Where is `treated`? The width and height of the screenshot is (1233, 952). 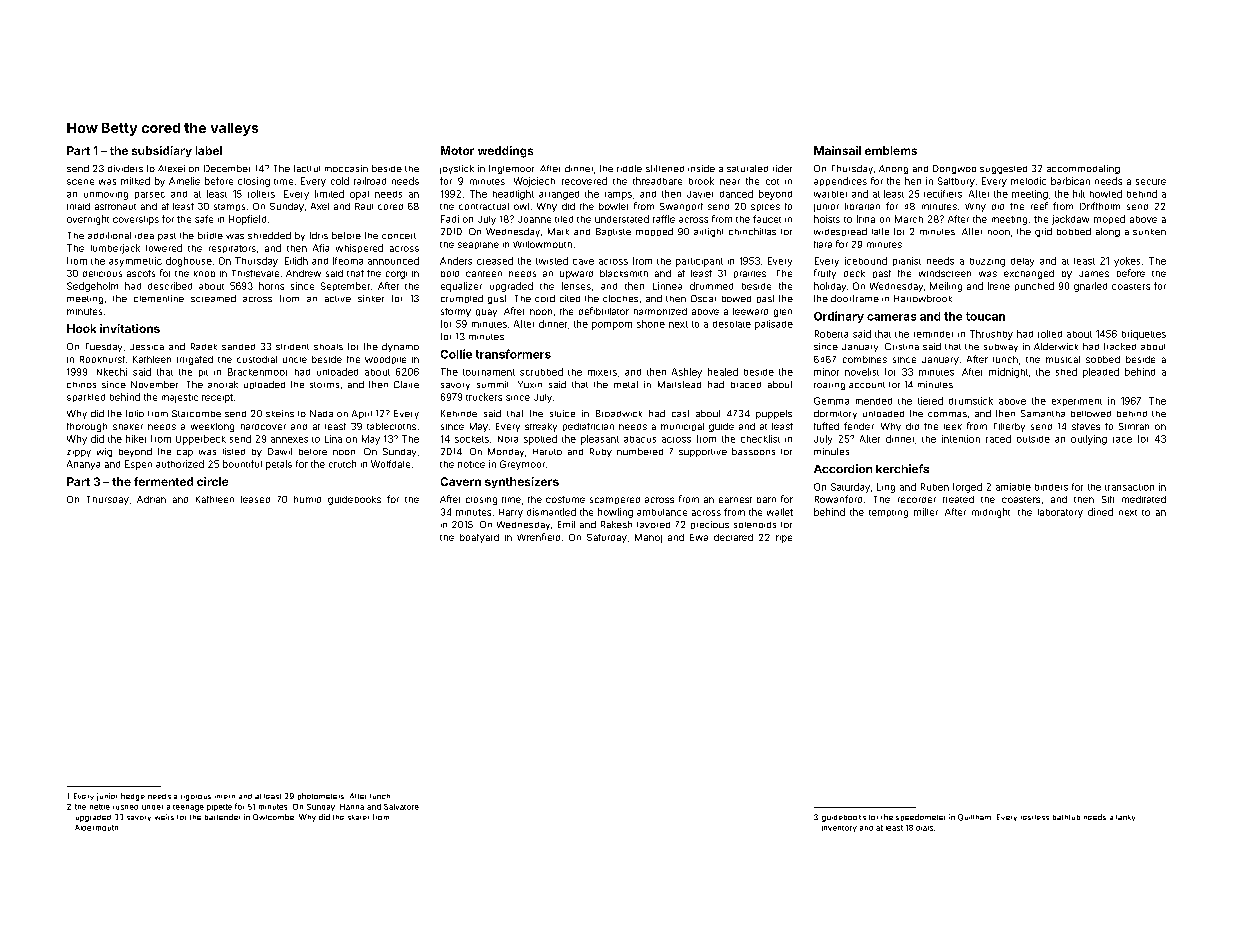
treated is located at coordinates (958, 499).
